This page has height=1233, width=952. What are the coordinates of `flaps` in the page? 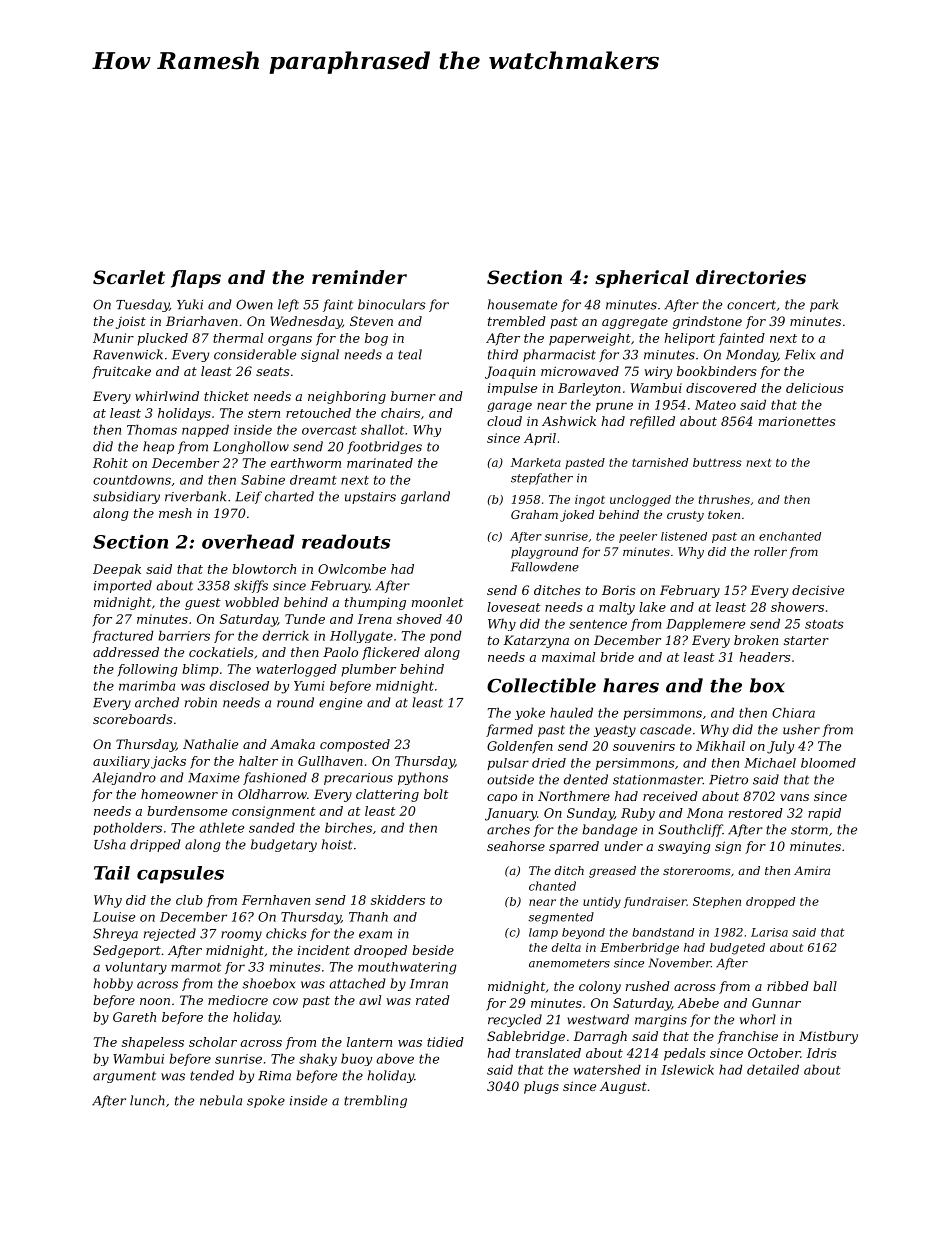 It's located at (196, 279).
